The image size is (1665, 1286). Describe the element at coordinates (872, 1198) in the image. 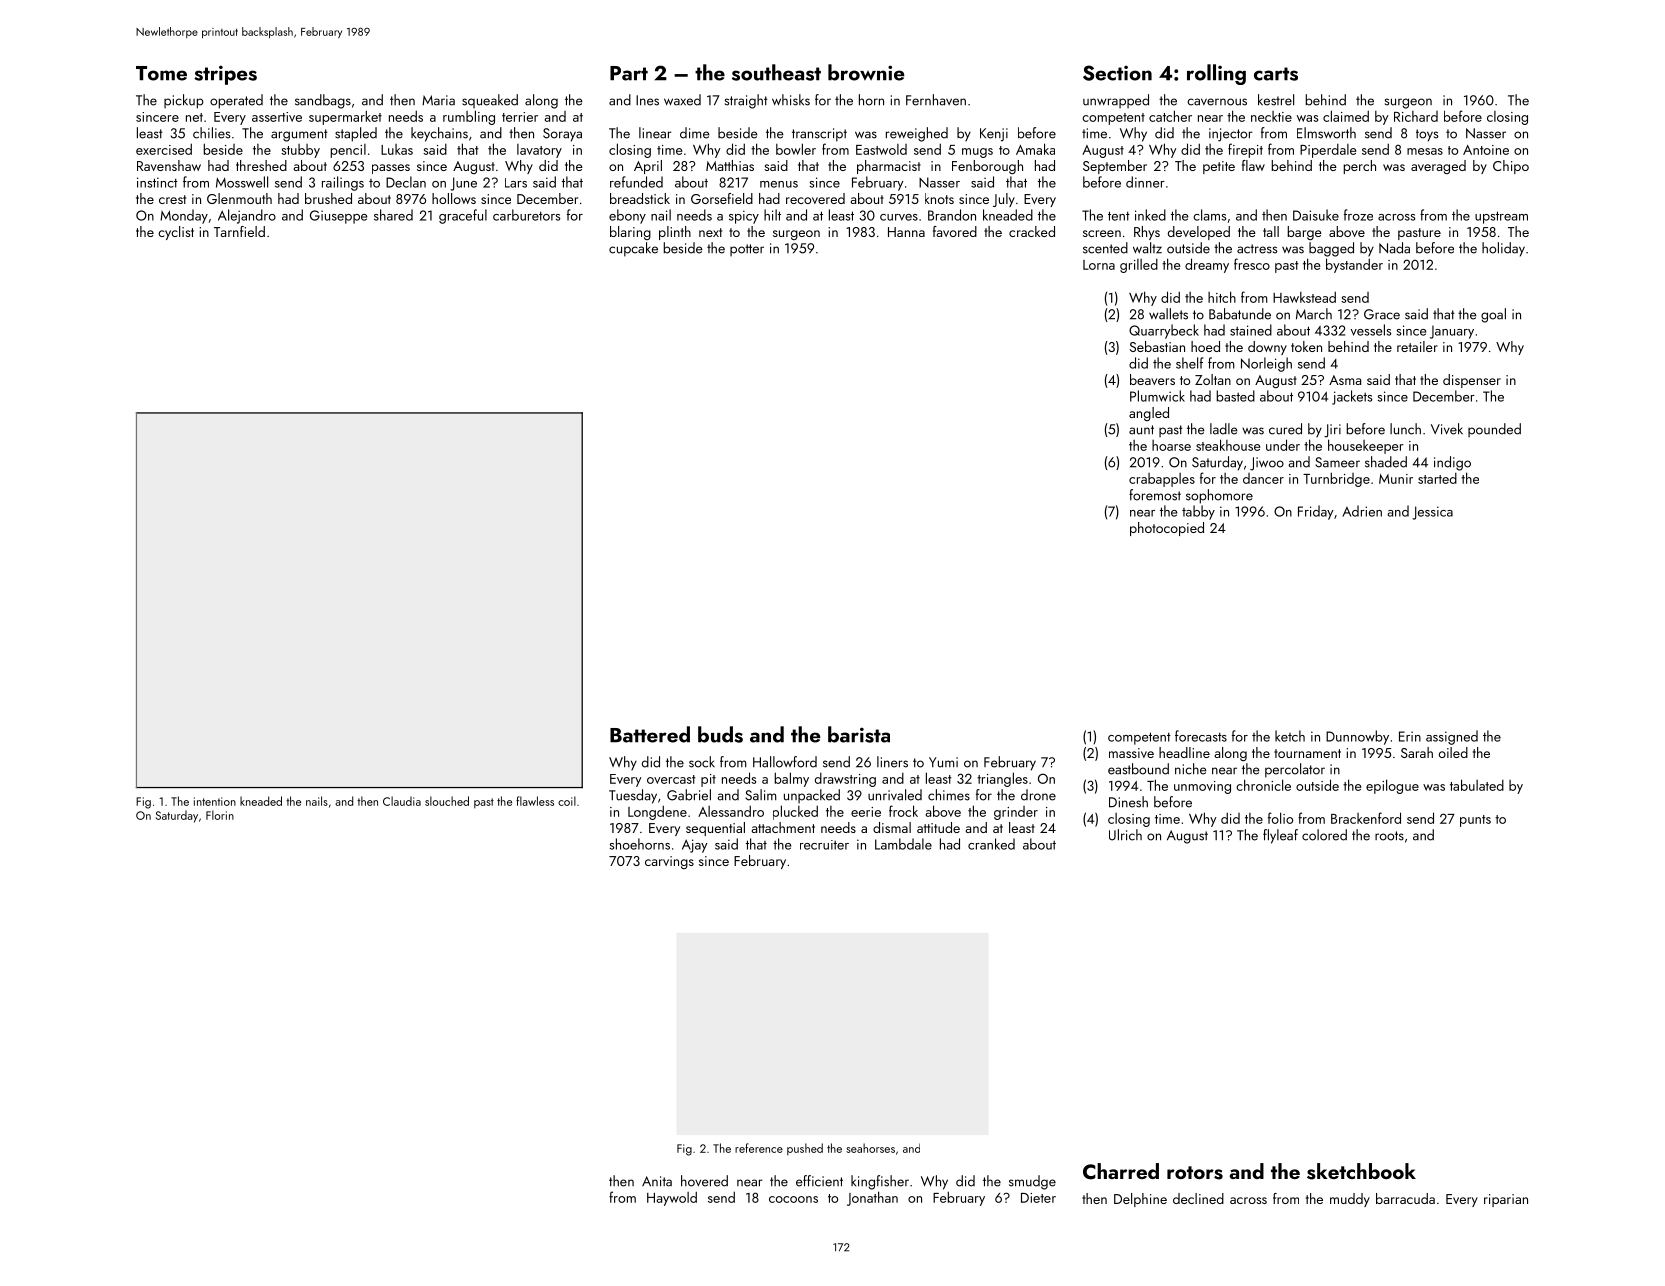

I see `Jonathan` at that location.
